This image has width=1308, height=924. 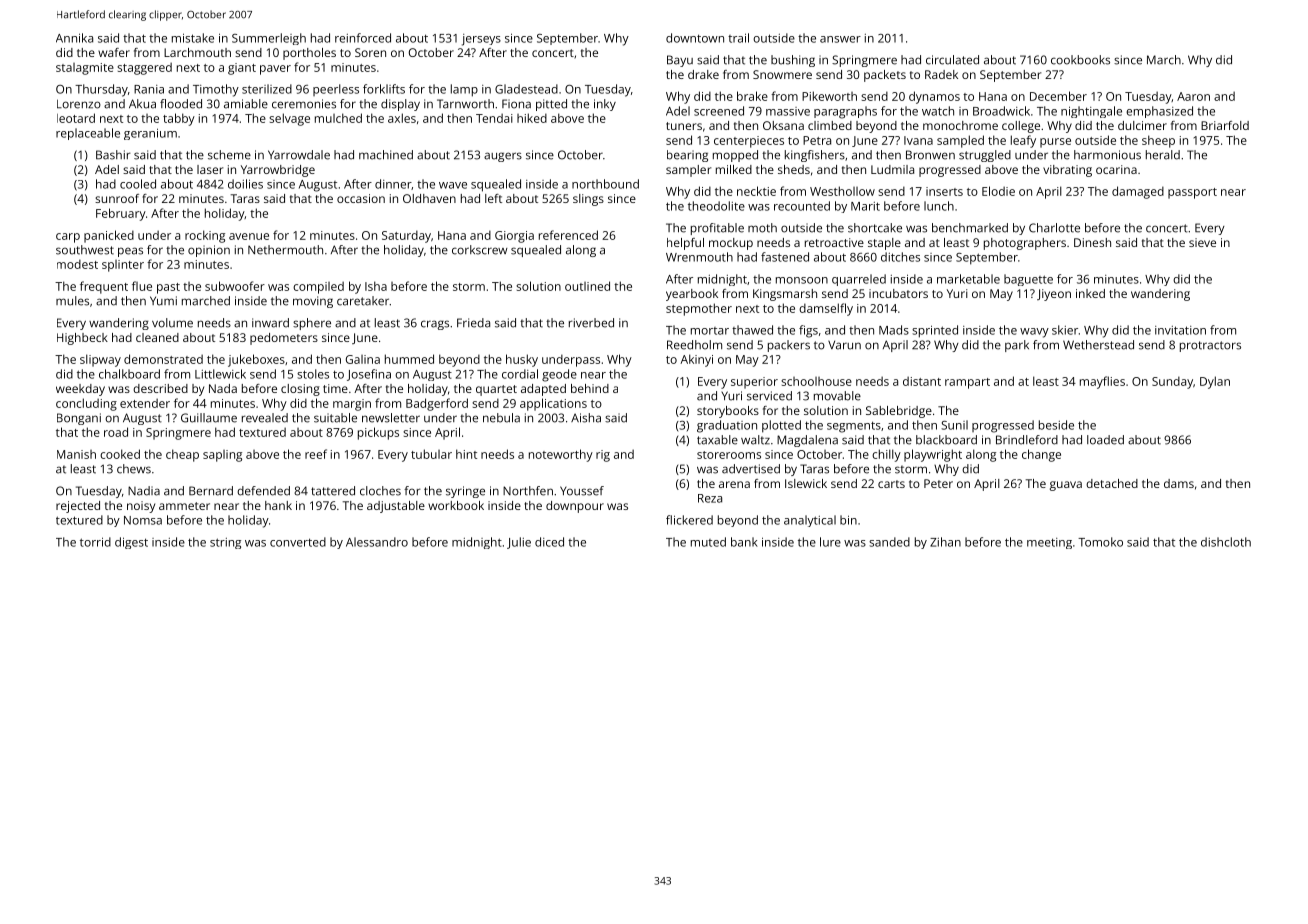 I want to click on Rania, so click(x=149, y=89).
